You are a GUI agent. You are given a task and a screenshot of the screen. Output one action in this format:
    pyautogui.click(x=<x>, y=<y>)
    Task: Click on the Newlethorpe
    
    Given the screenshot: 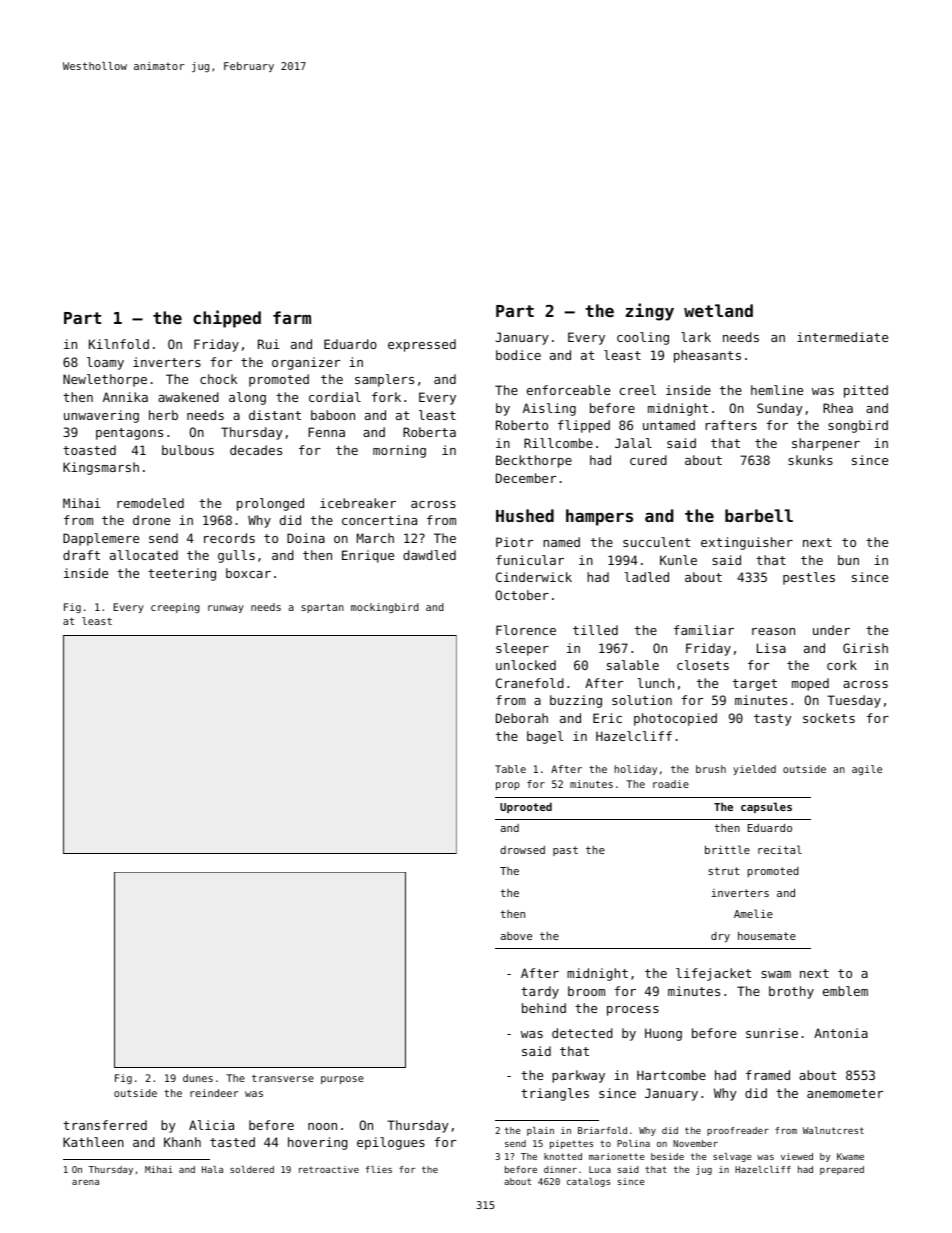 What is the action you would take?
    pyautogui.click(x=105, y=380)
